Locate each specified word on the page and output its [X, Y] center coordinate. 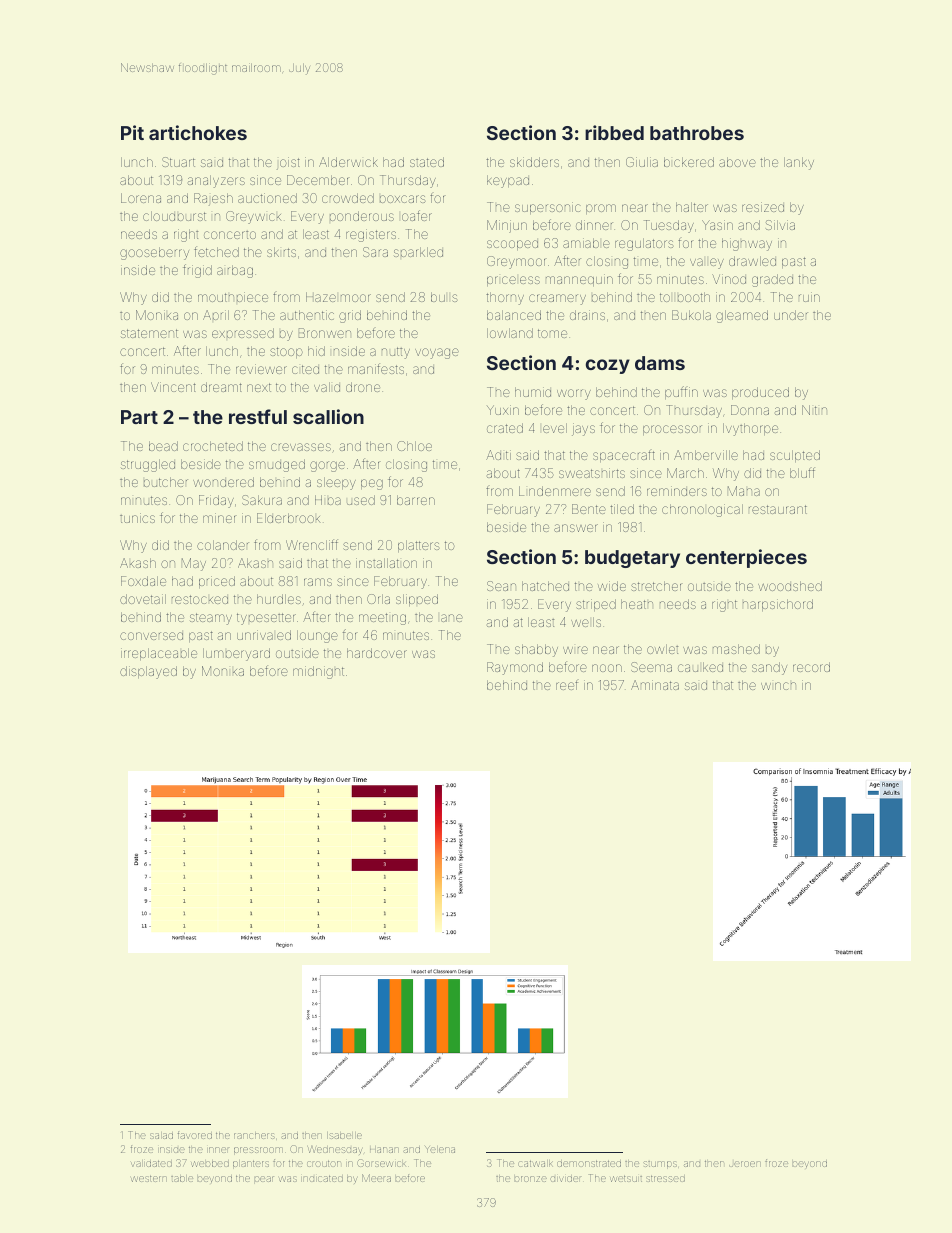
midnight [318, 672]
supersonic [547, 208]
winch [778, 686]
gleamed [742, 316]
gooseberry [154, 253]
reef [567, 685]
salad [161, 1136]
